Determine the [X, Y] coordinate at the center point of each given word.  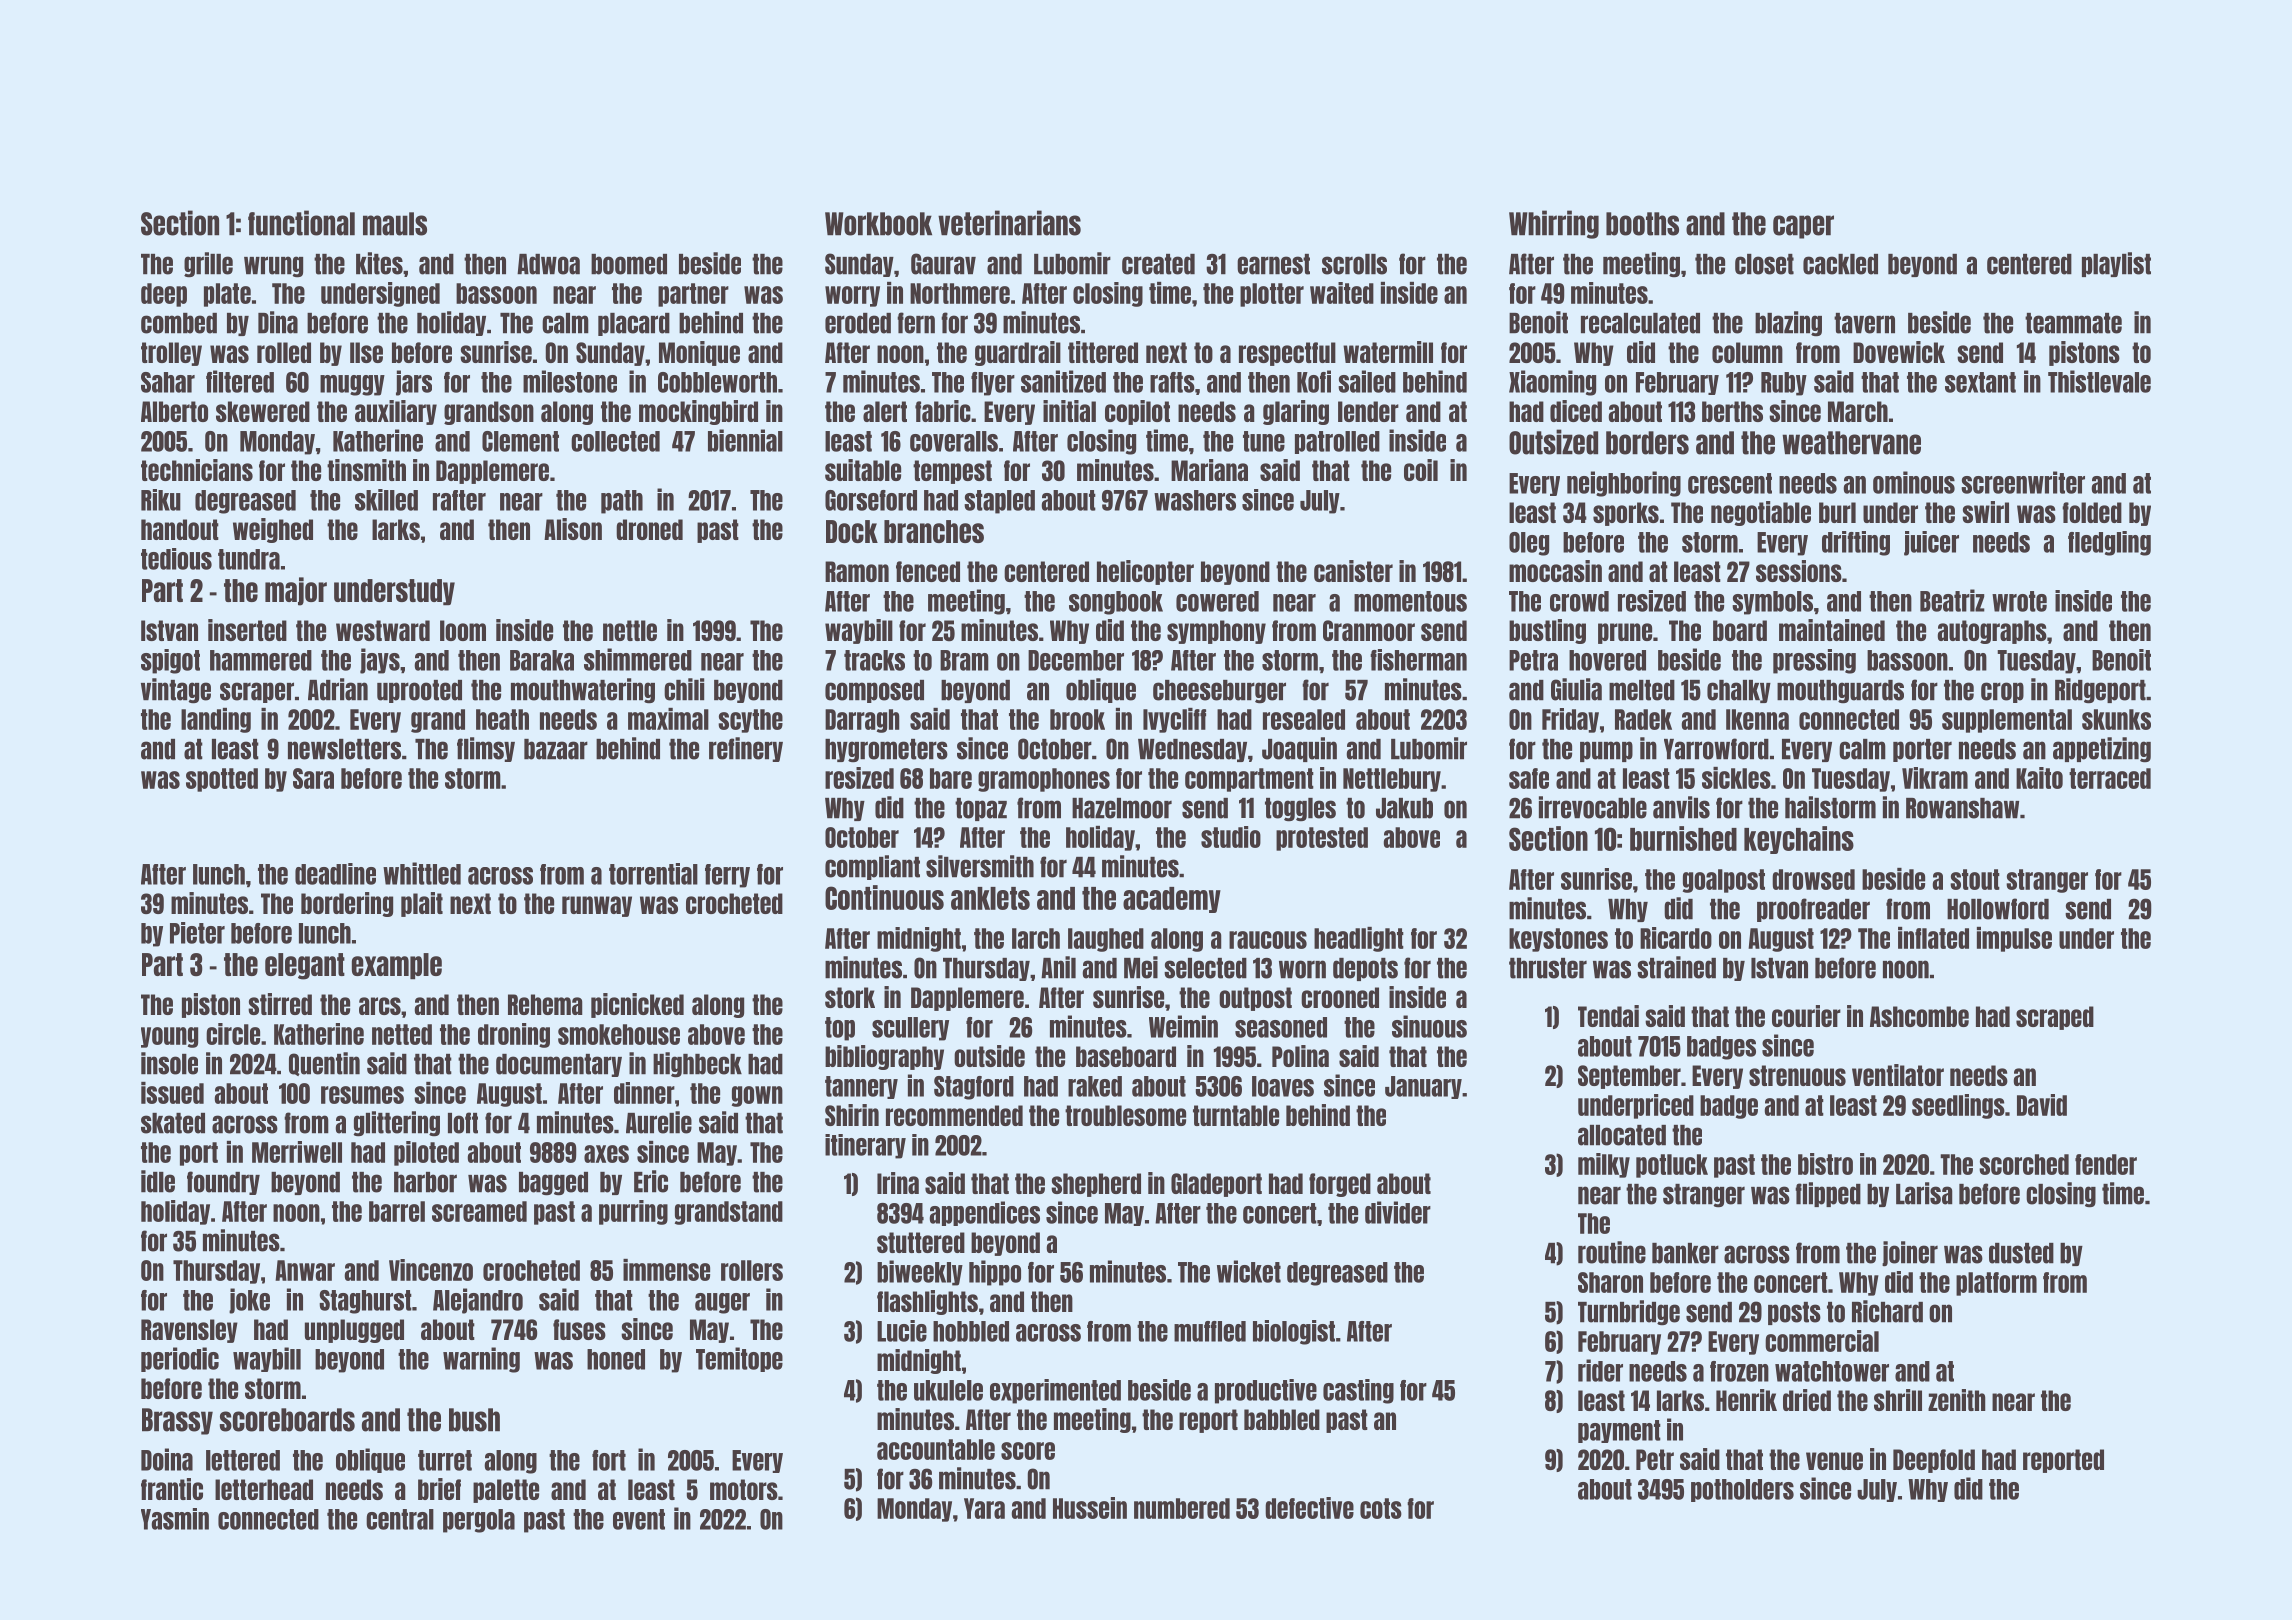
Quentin [324, 1064]
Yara [984, 1508]
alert [885, 411]
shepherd [1096, 1185]
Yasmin [175, 1519]
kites [379, 263]
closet [1764, 264]
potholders [1742, 1490]
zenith [1957, 1400]
